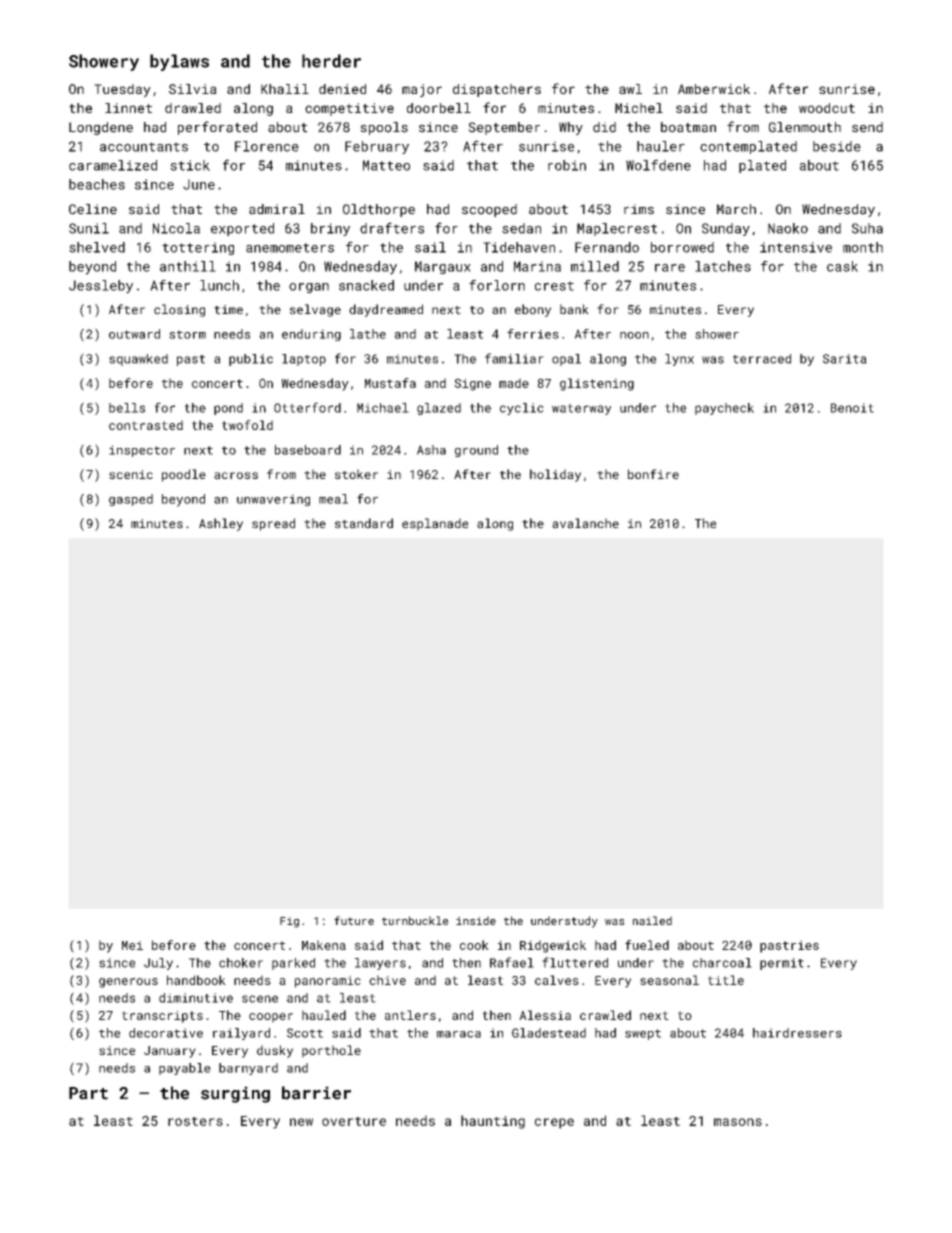 The image size is (952, 1233). What do you see at coordinates (221, 524) in the screenshot?
I see `Ashley` at bounding box center [221, 524].
